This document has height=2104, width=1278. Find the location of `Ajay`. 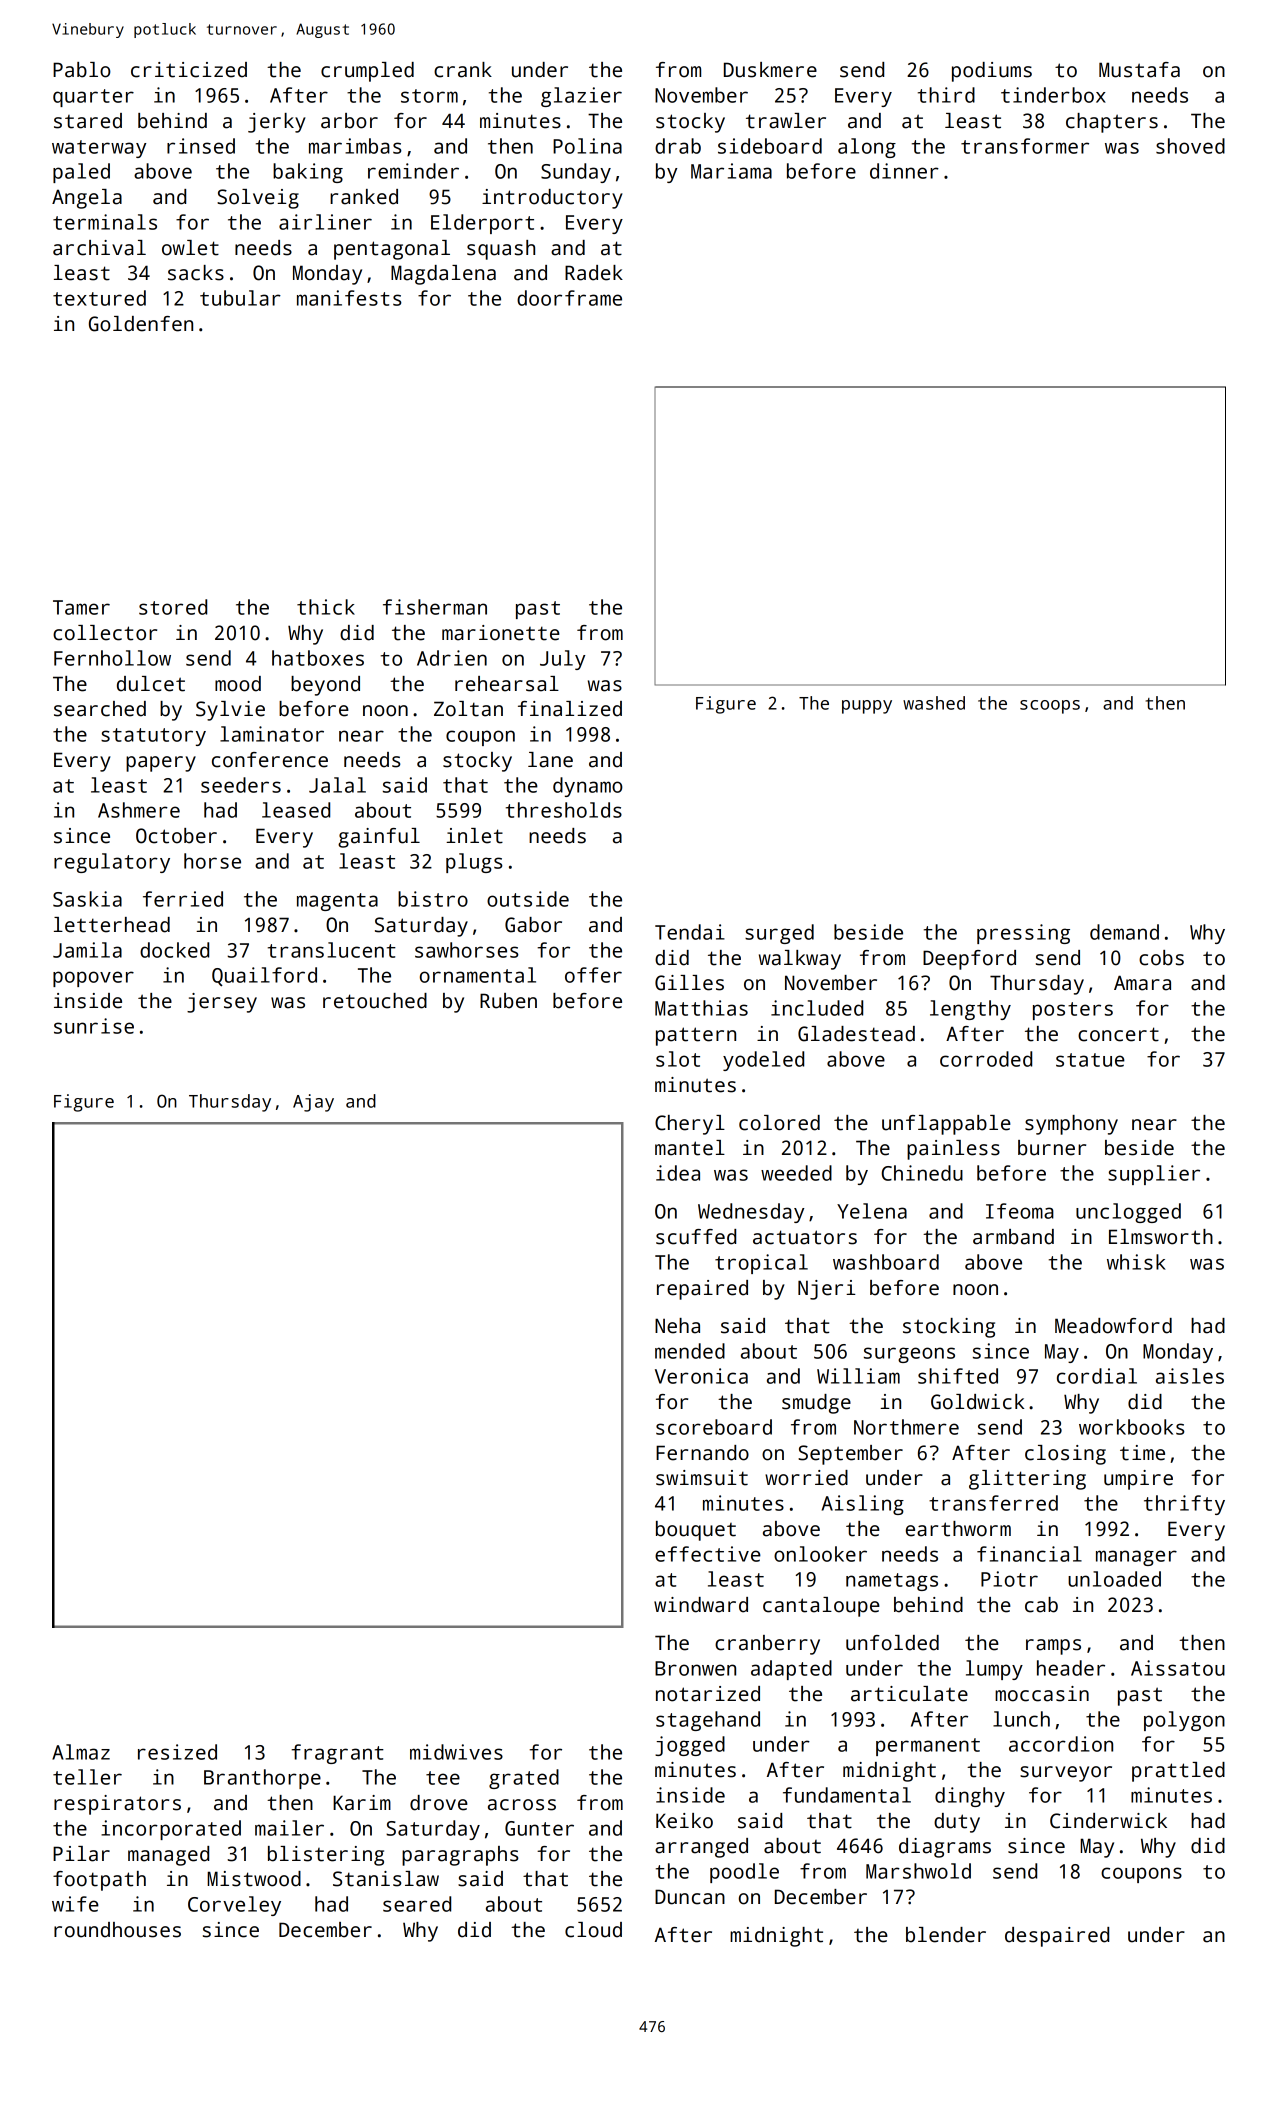

Ajay is located at coordinates (313, 1103).
